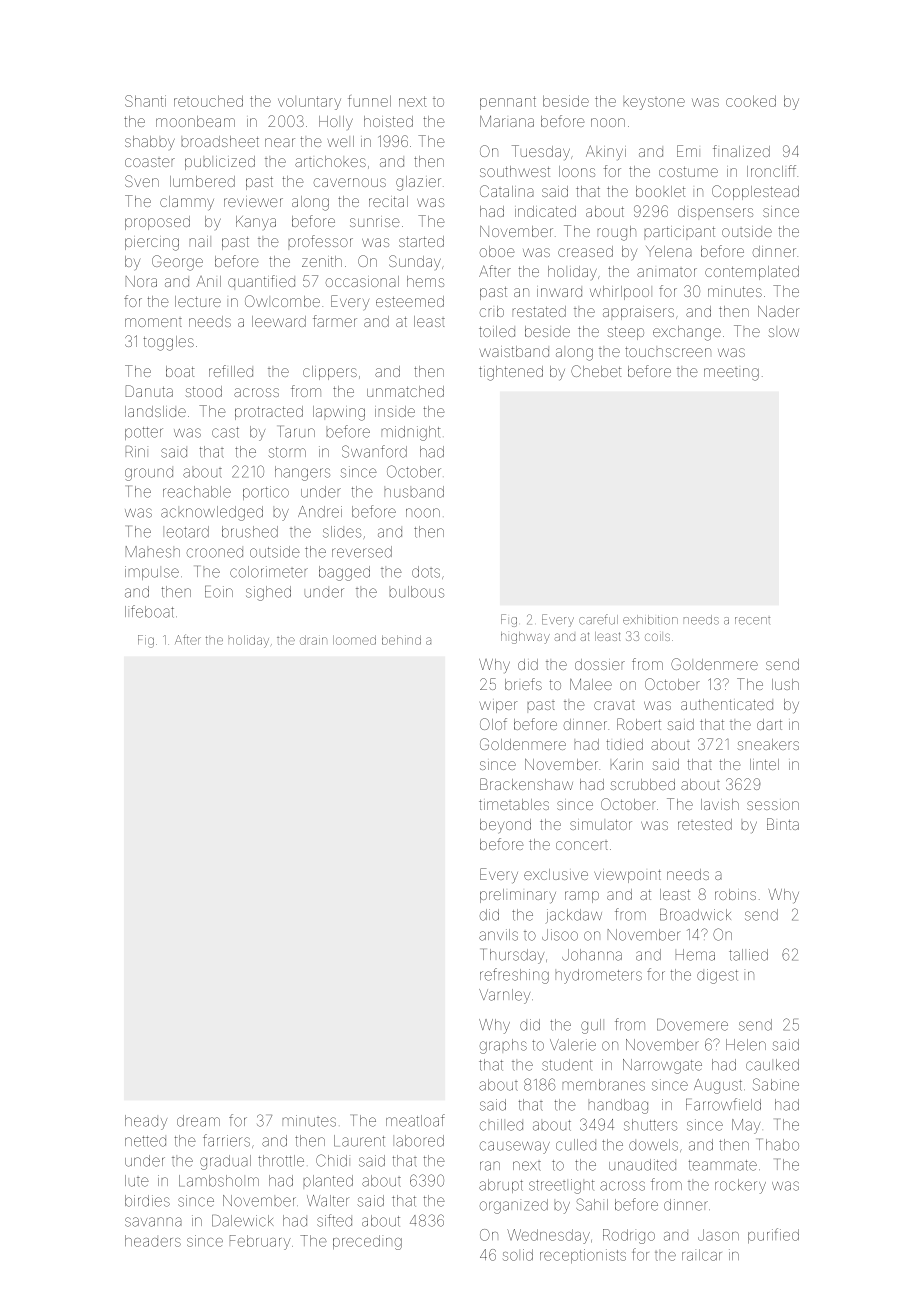  I want to click on meeting, so click(731, 374).
